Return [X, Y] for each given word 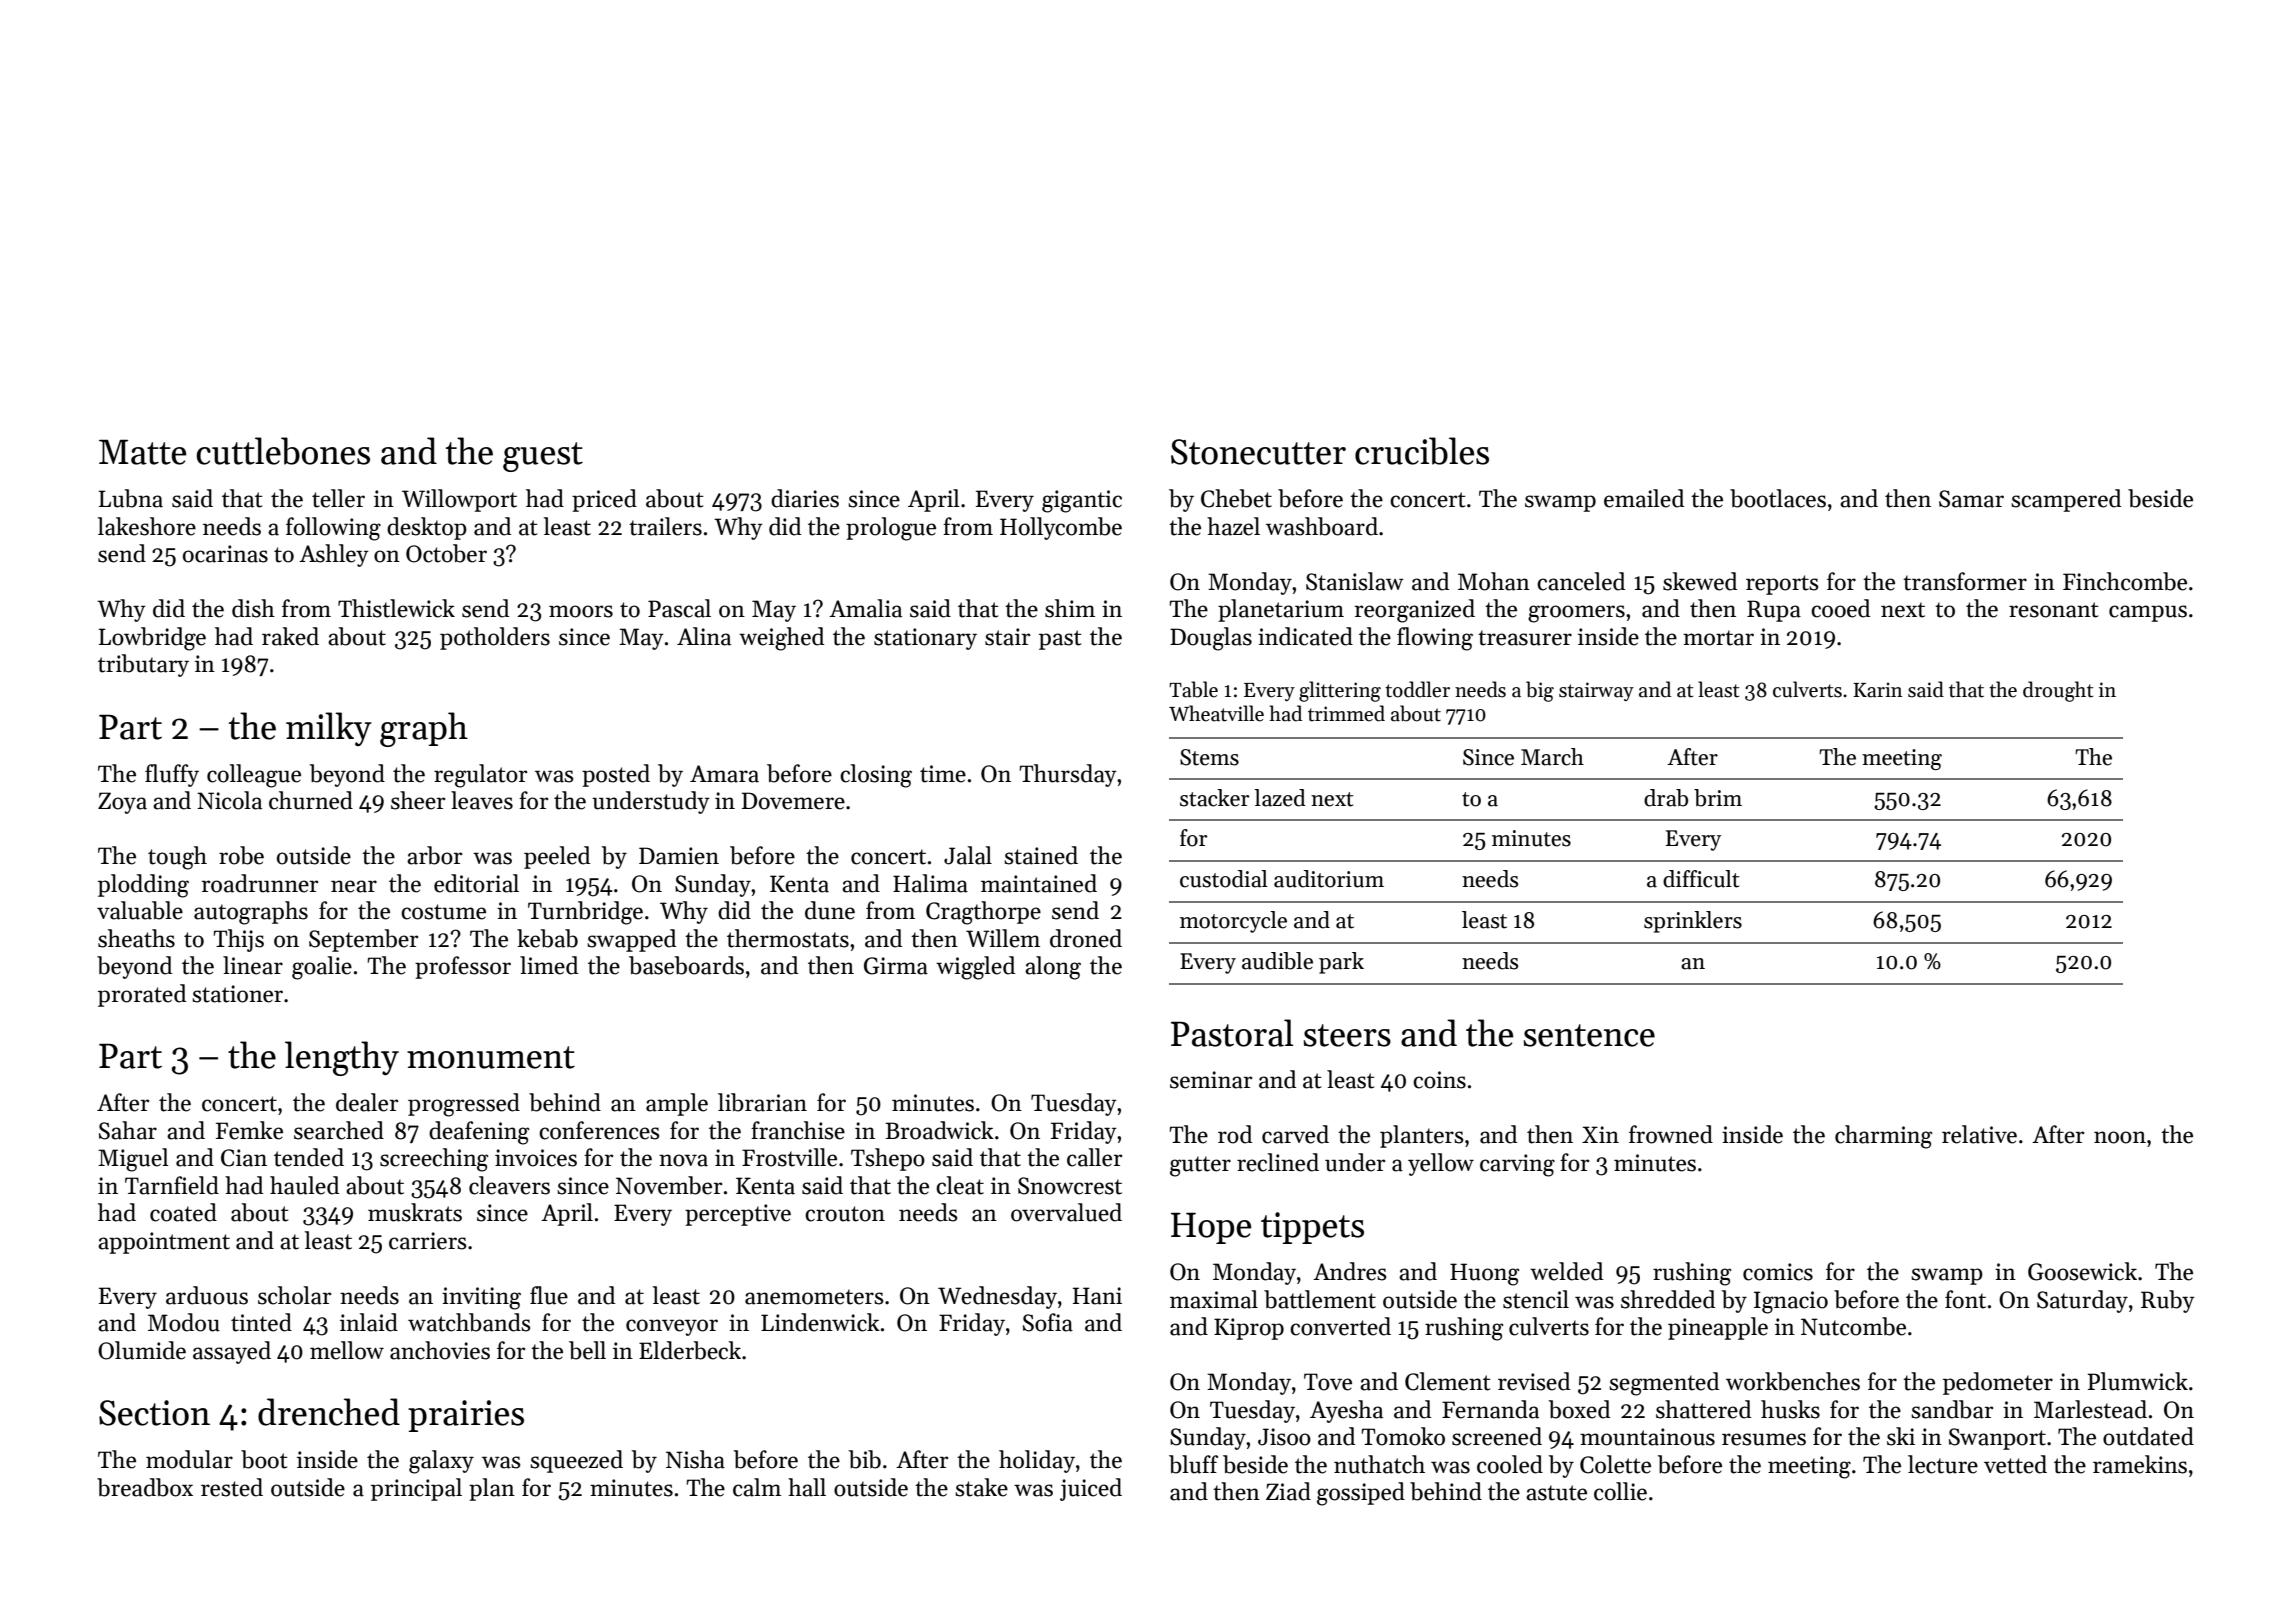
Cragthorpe [983, 913]
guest [543, 457]
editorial [476, 883]
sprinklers [1693, 922]
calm [757, 1487]
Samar [1971, 499]
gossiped [1361, 1494]
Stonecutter [1258, 452]
